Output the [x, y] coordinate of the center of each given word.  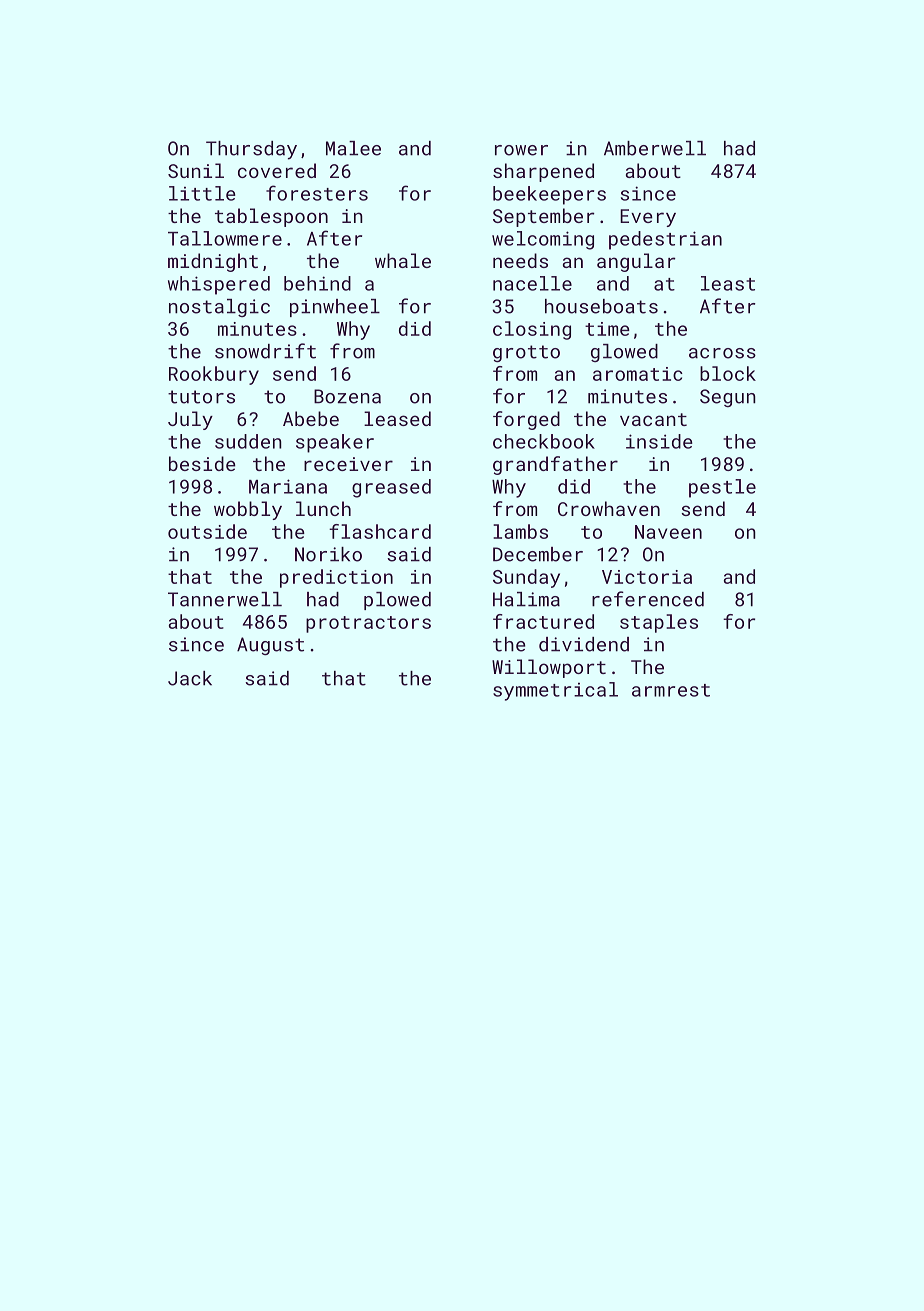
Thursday [251, 150]
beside [202, 463]
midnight [213, 262]
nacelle [532, 283]
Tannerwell [225, 599]
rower [521, 150]
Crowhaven [609, 508]
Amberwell [655, 148]
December [538, 554]
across [722, 353]
